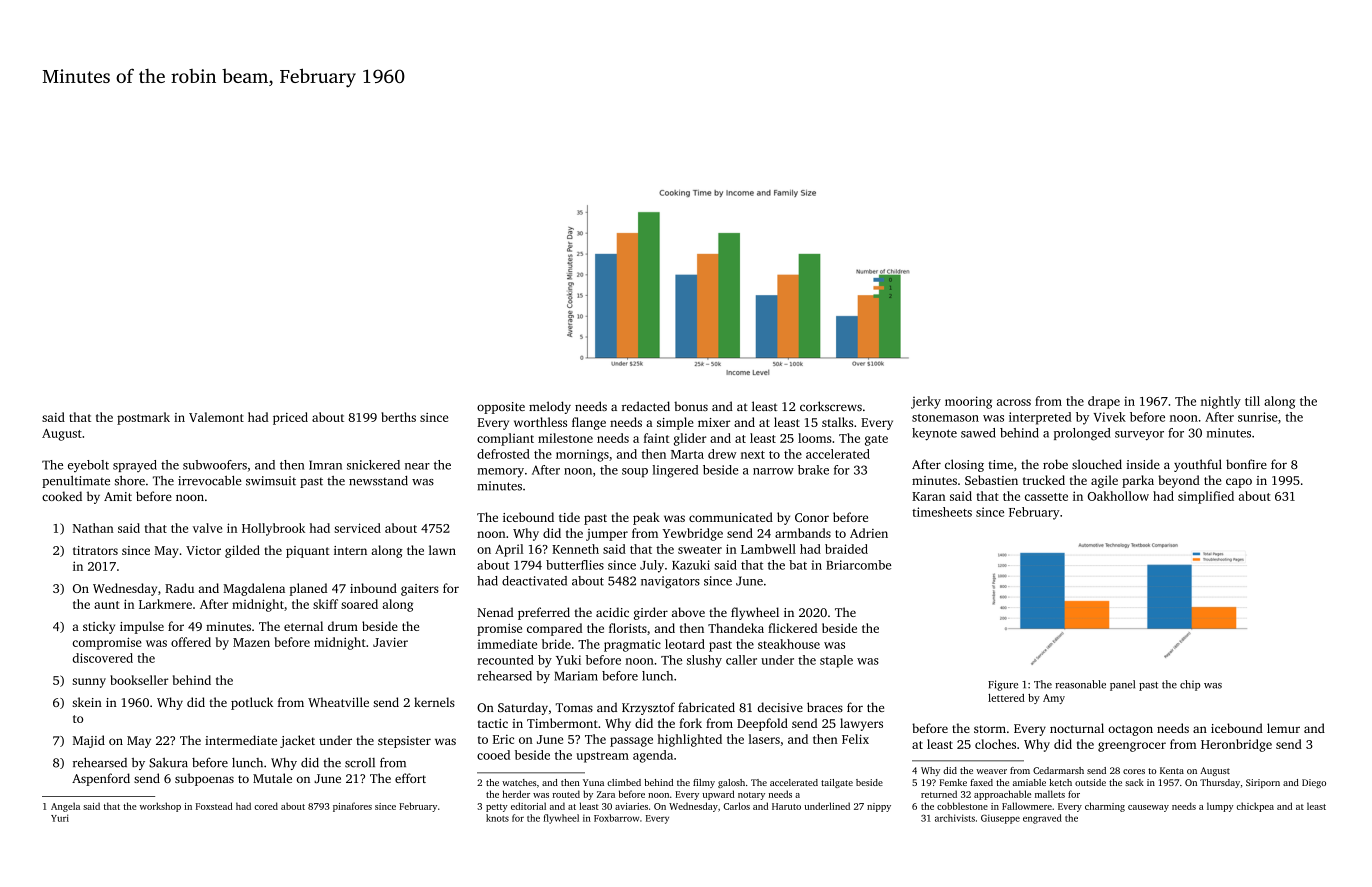  Describe the element at coordinates (855, 739) in the page. I see `Felix` at that location.
